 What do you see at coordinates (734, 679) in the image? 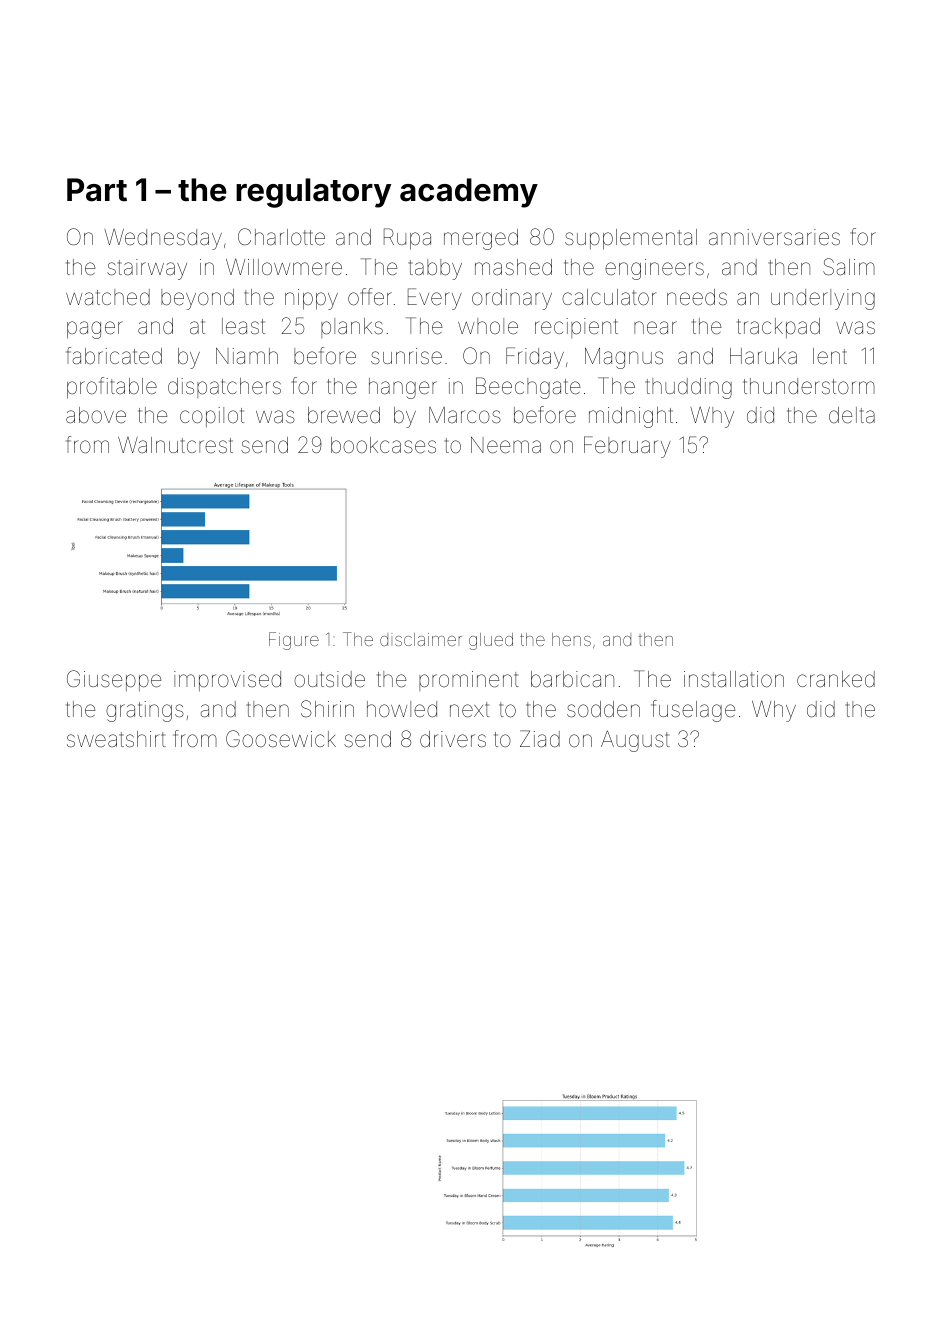
I see `installation` at bounding box center [734, 679].
